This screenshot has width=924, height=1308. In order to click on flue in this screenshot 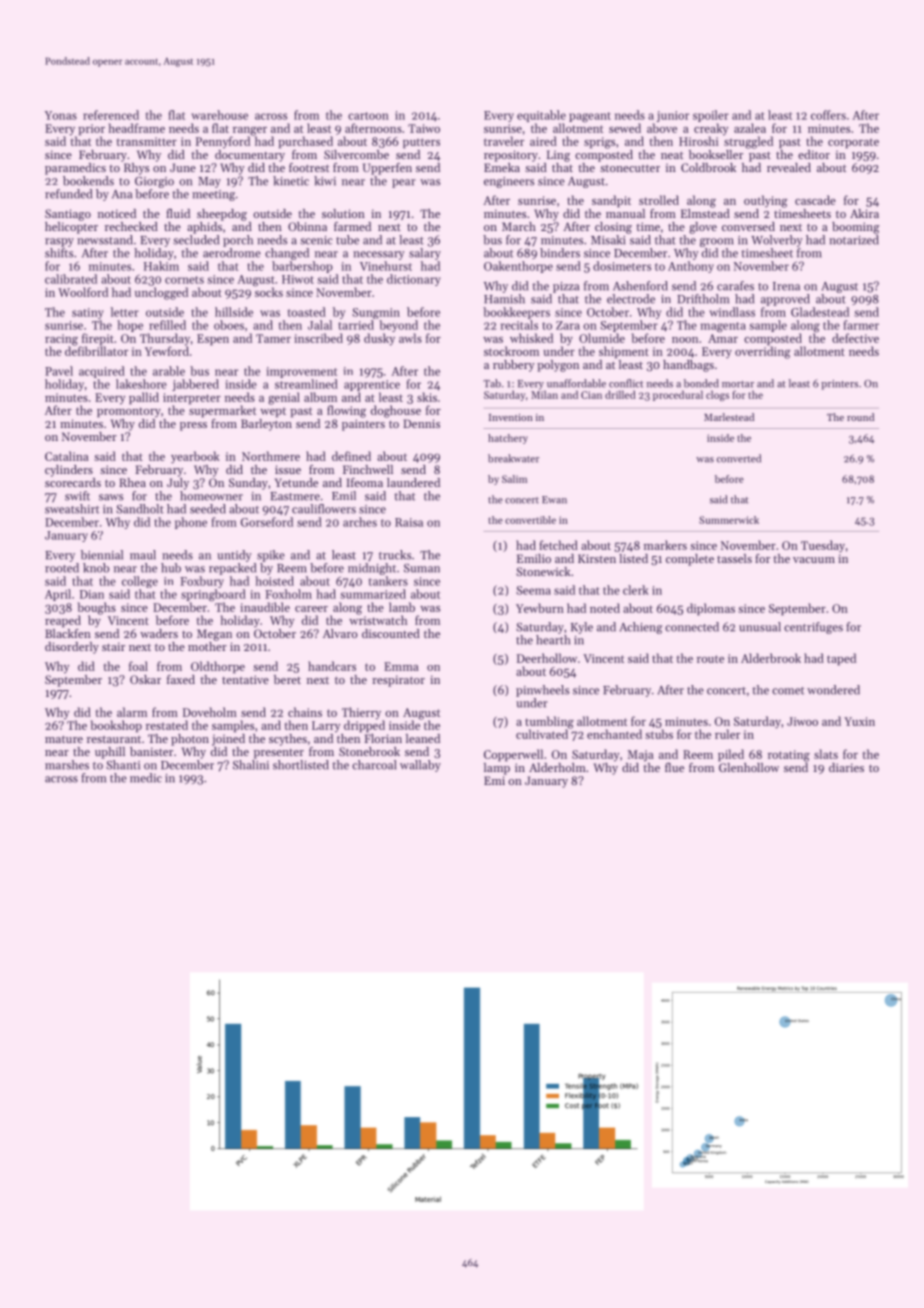, I will do `click(674, 767)`.
